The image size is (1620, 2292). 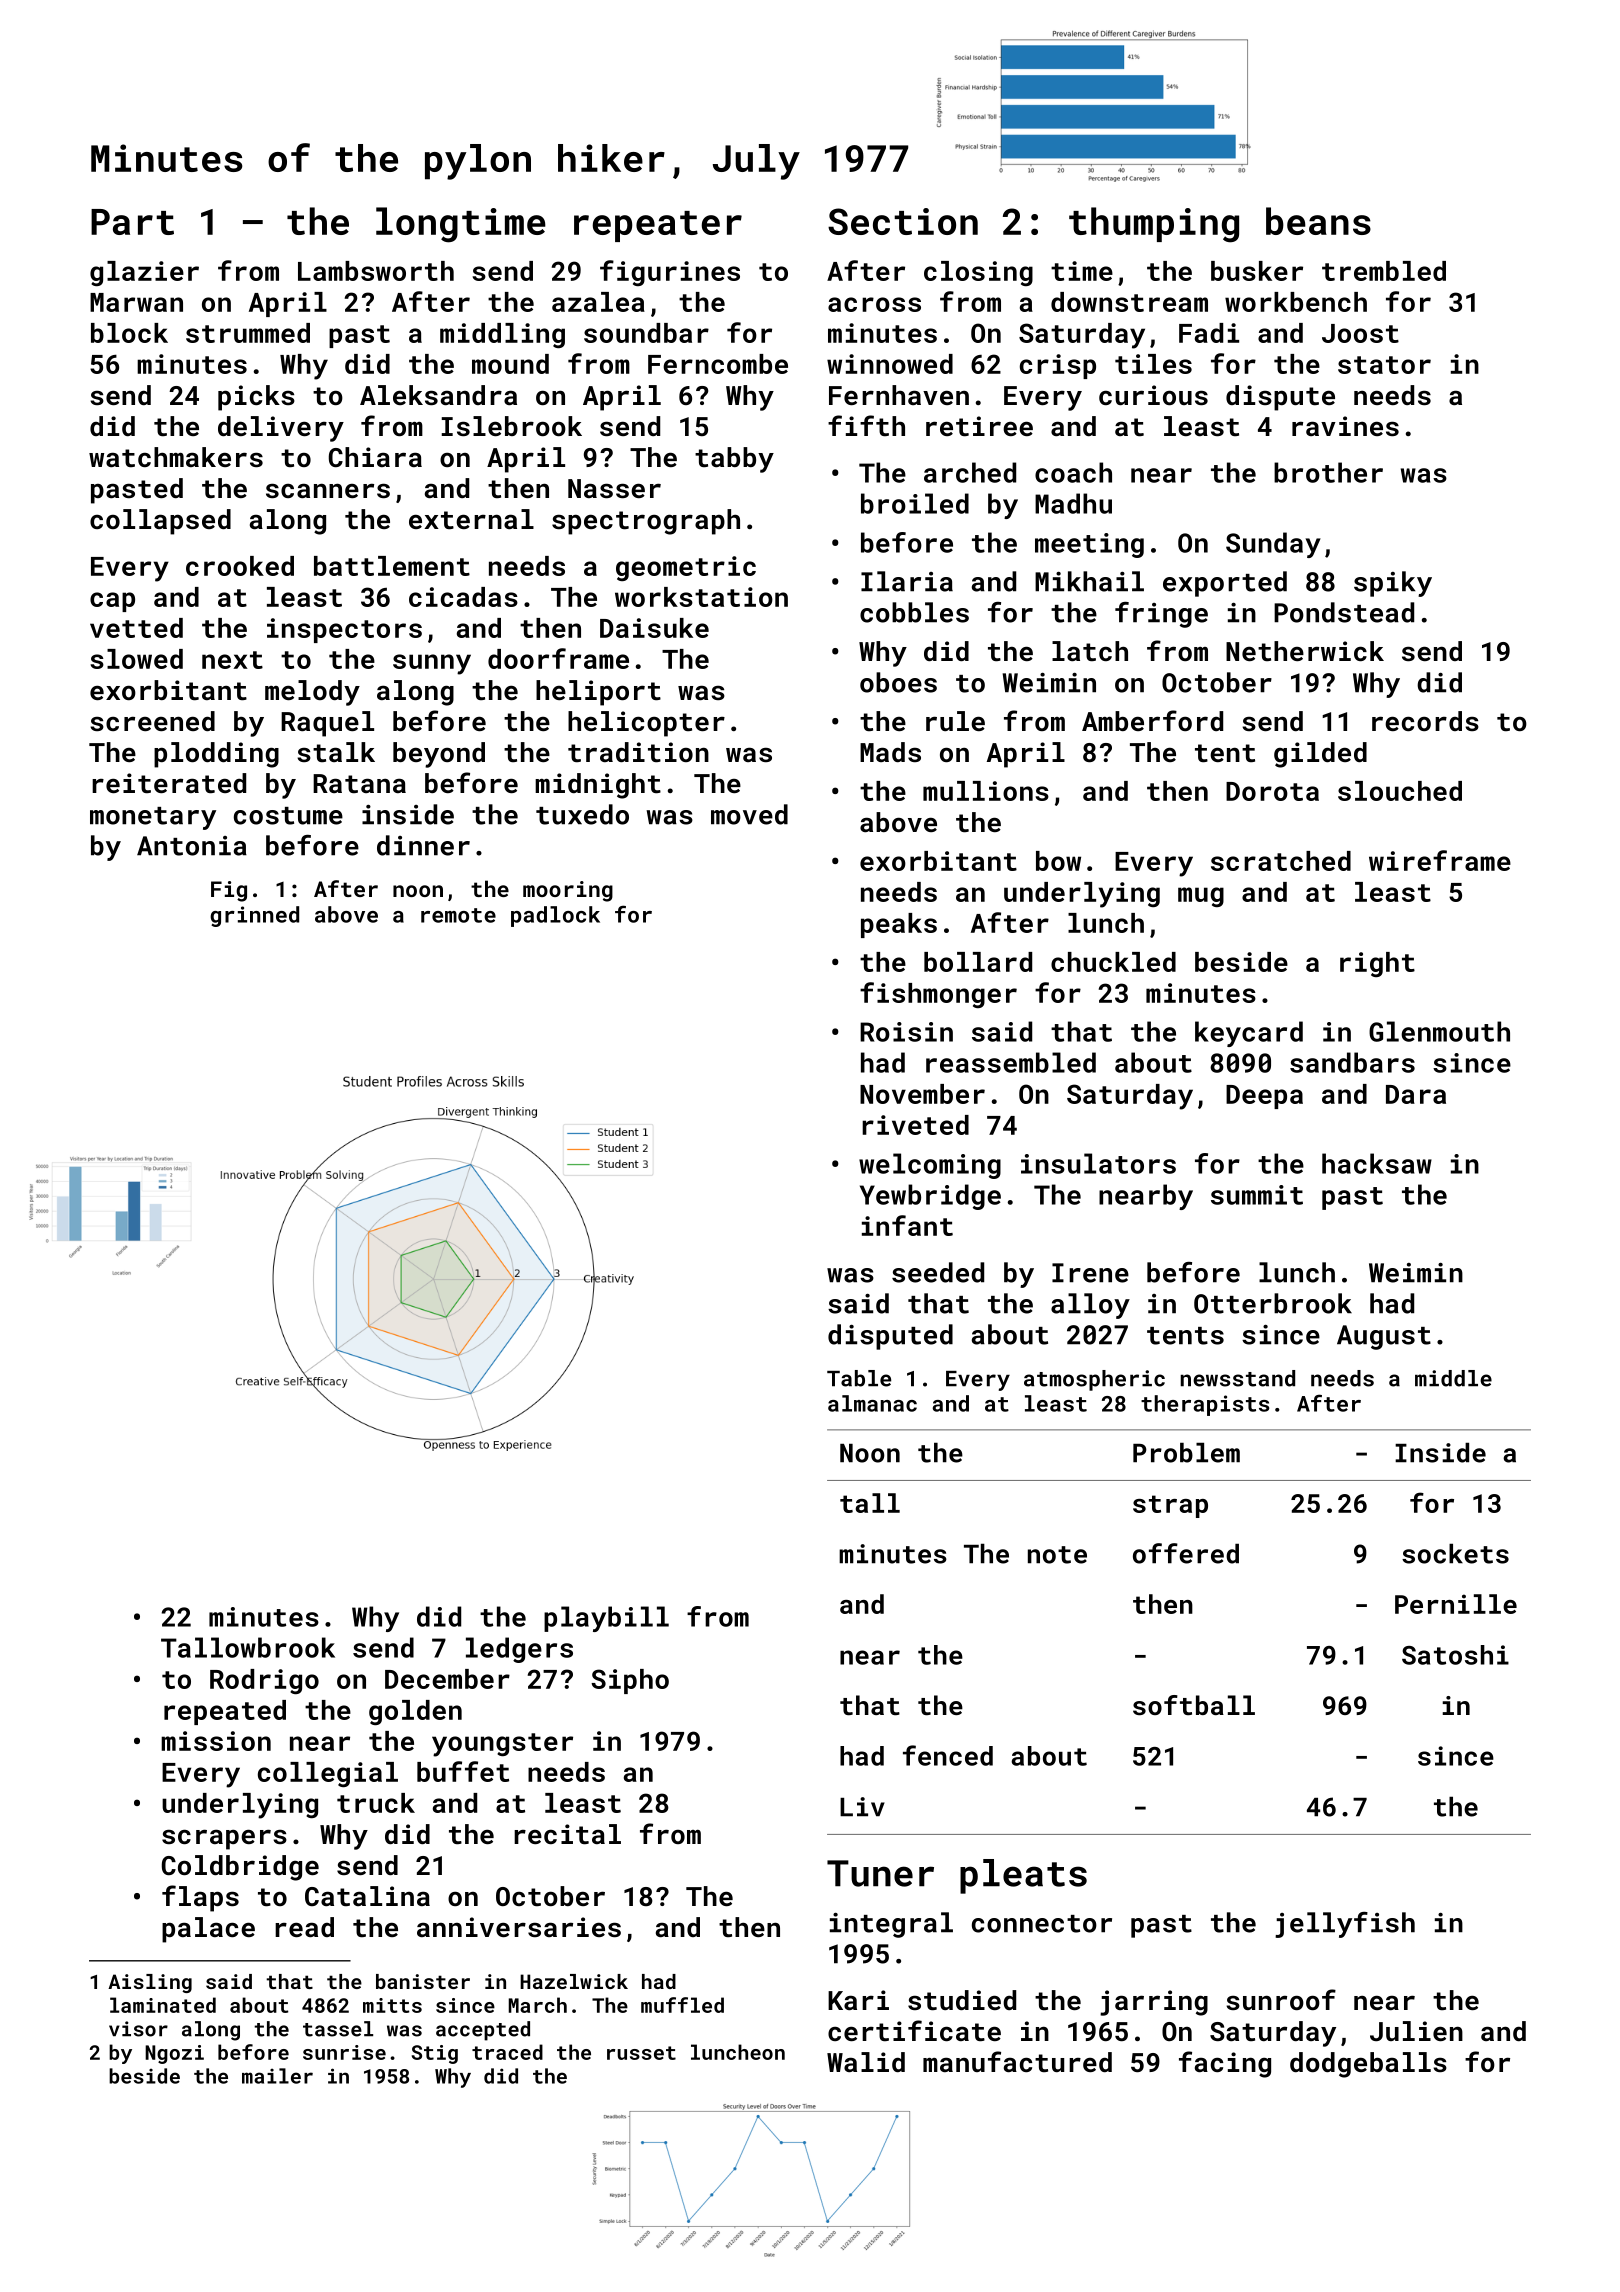 I want to click on mailer, so click(x=277, y=2076).
